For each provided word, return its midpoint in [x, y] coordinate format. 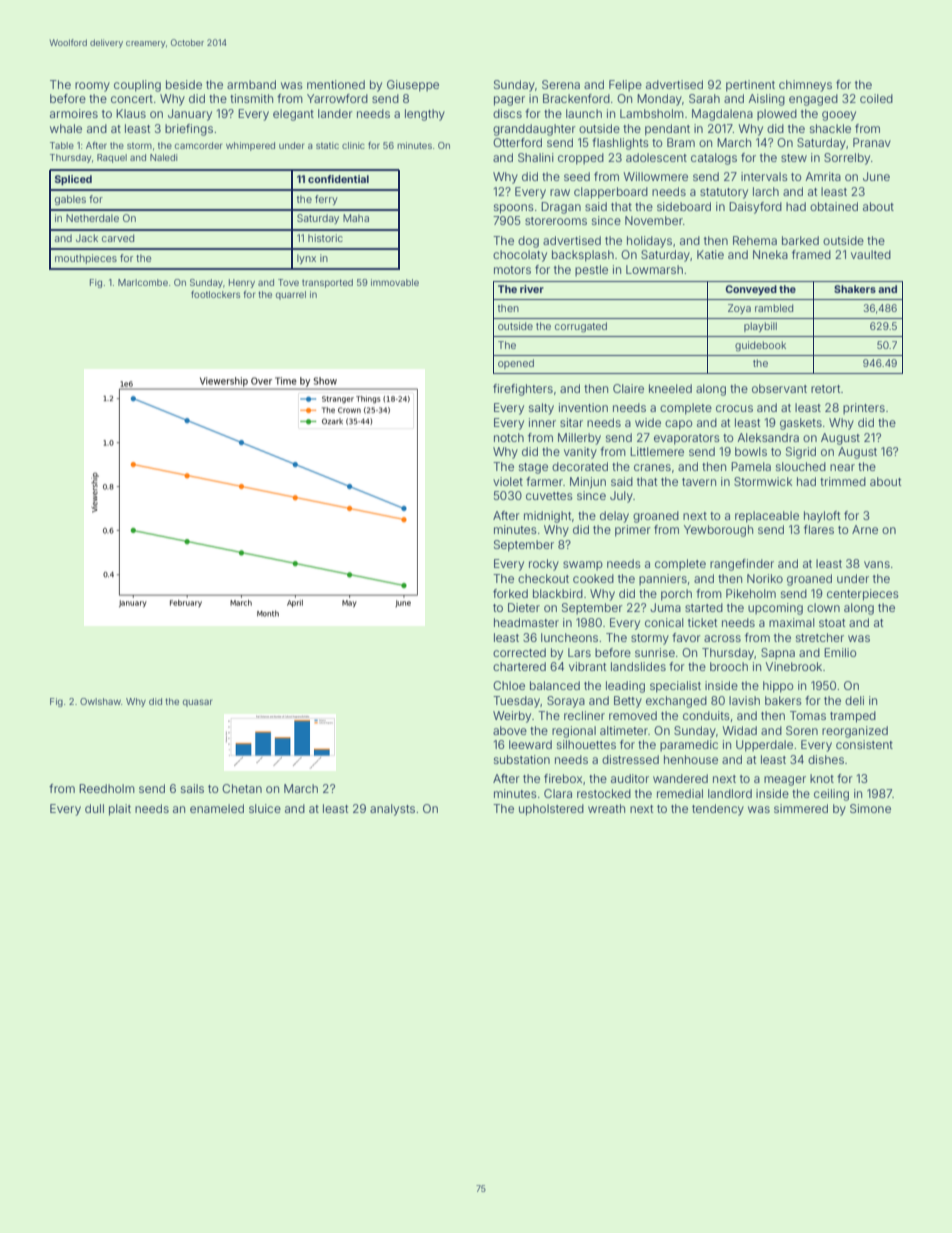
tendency [718, 810]
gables [70, 200]
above [510, 730]
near [842, 467]
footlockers [215, 294]
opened [516, 364]
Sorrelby [847, 159]
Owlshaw [100, 701]
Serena [561, 84]
